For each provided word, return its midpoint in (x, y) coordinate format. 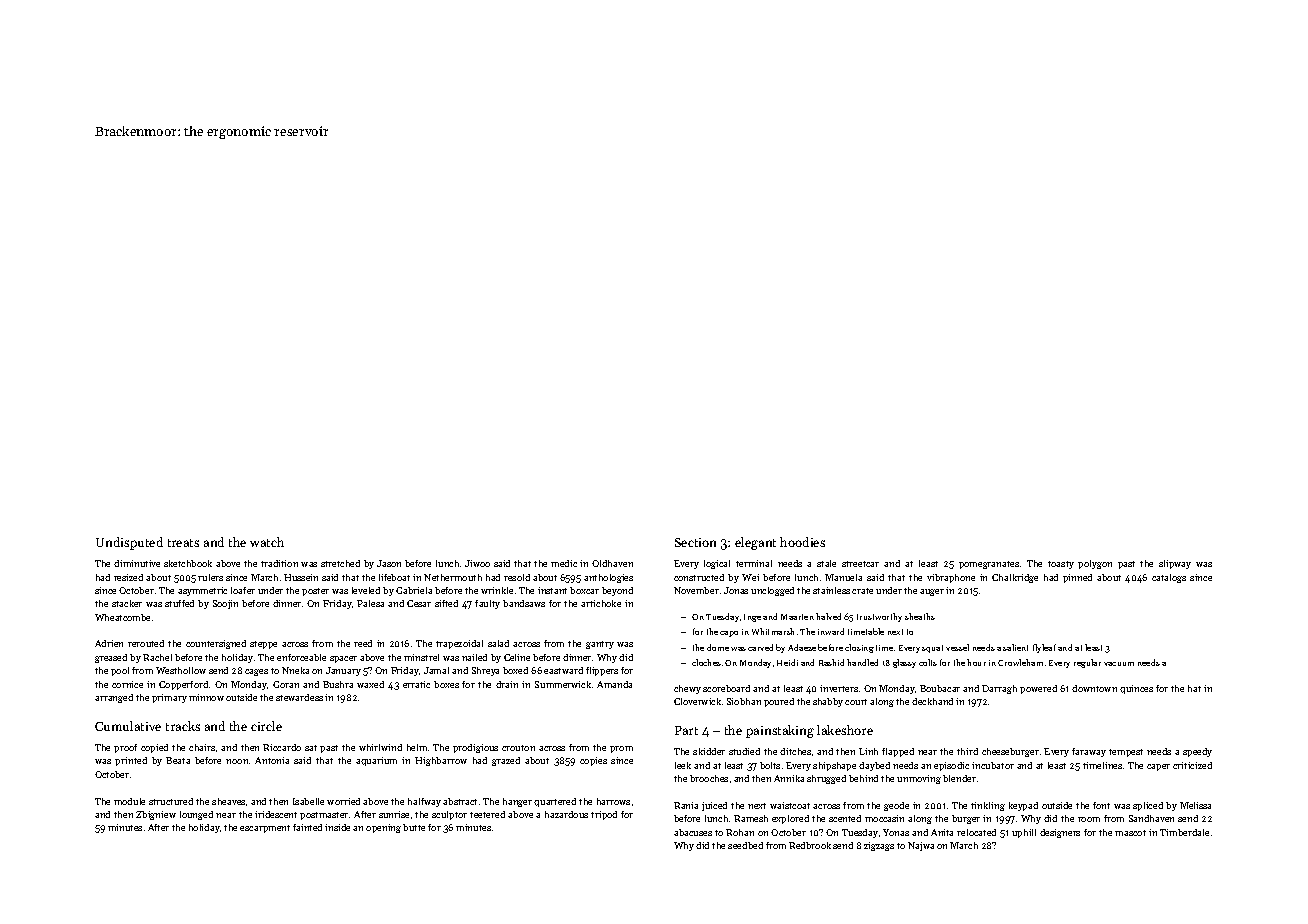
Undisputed (129, 543)
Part (686, 730)
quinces (1136, 689)
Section (695, 542)
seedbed (745, 845)
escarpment (265, 829)
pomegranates (989, 565)
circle (266, 726)
